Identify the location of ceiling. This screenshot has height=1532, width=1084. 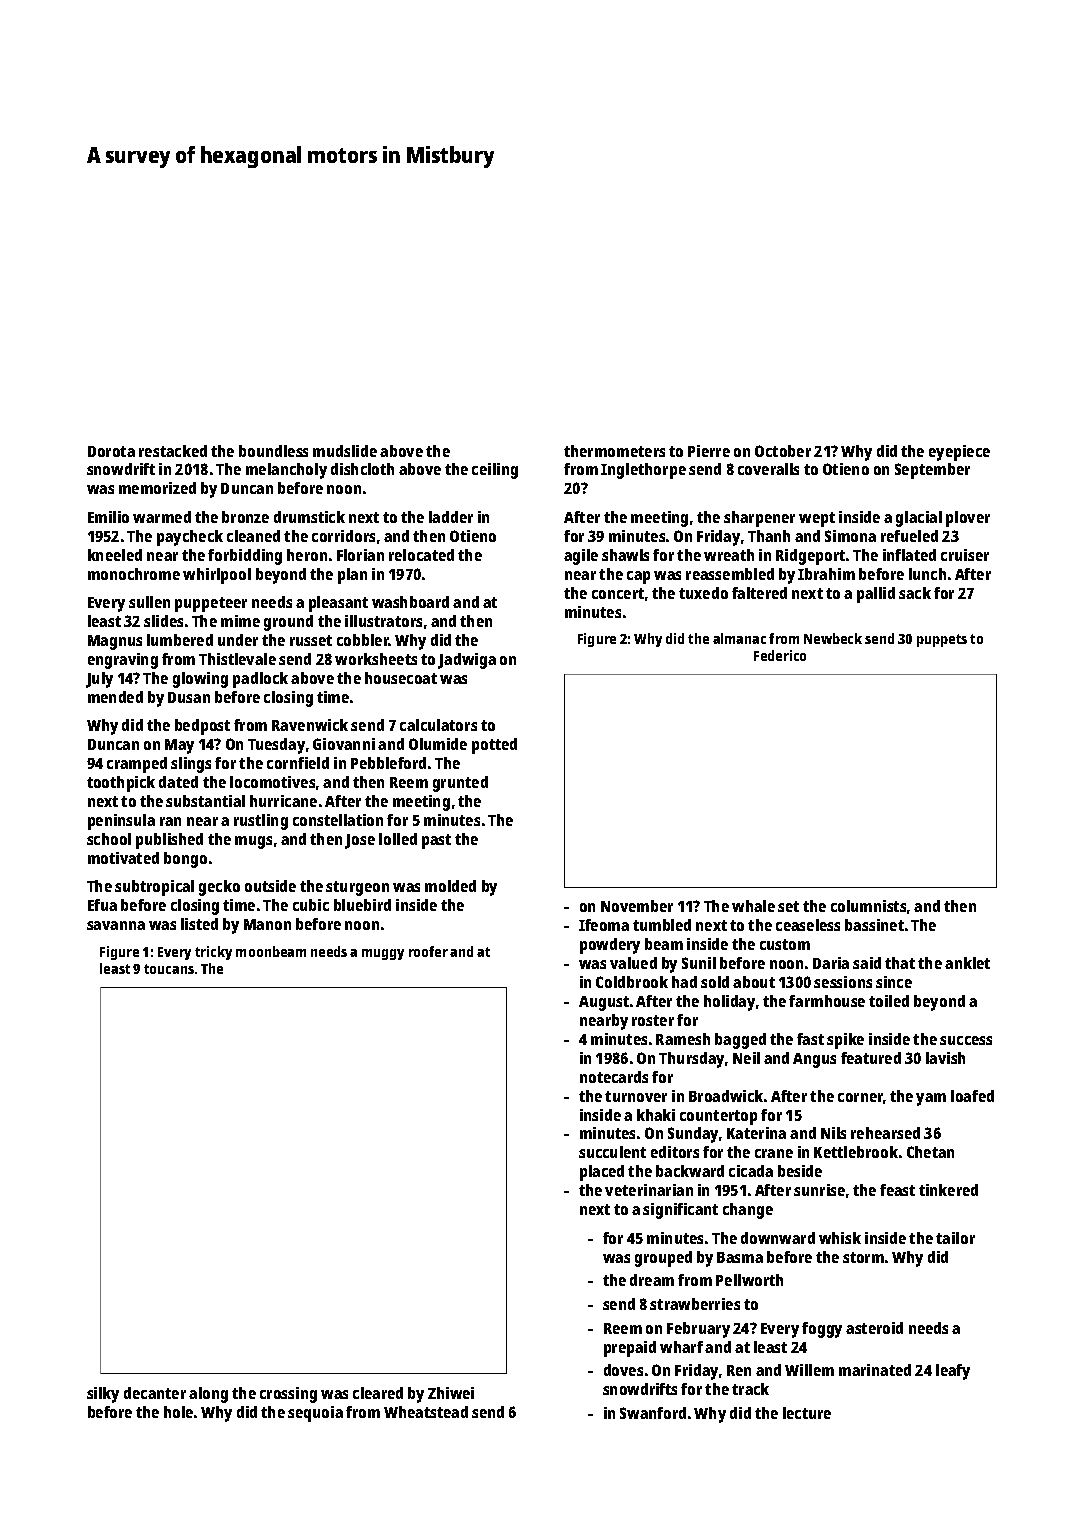
(495, 471).
